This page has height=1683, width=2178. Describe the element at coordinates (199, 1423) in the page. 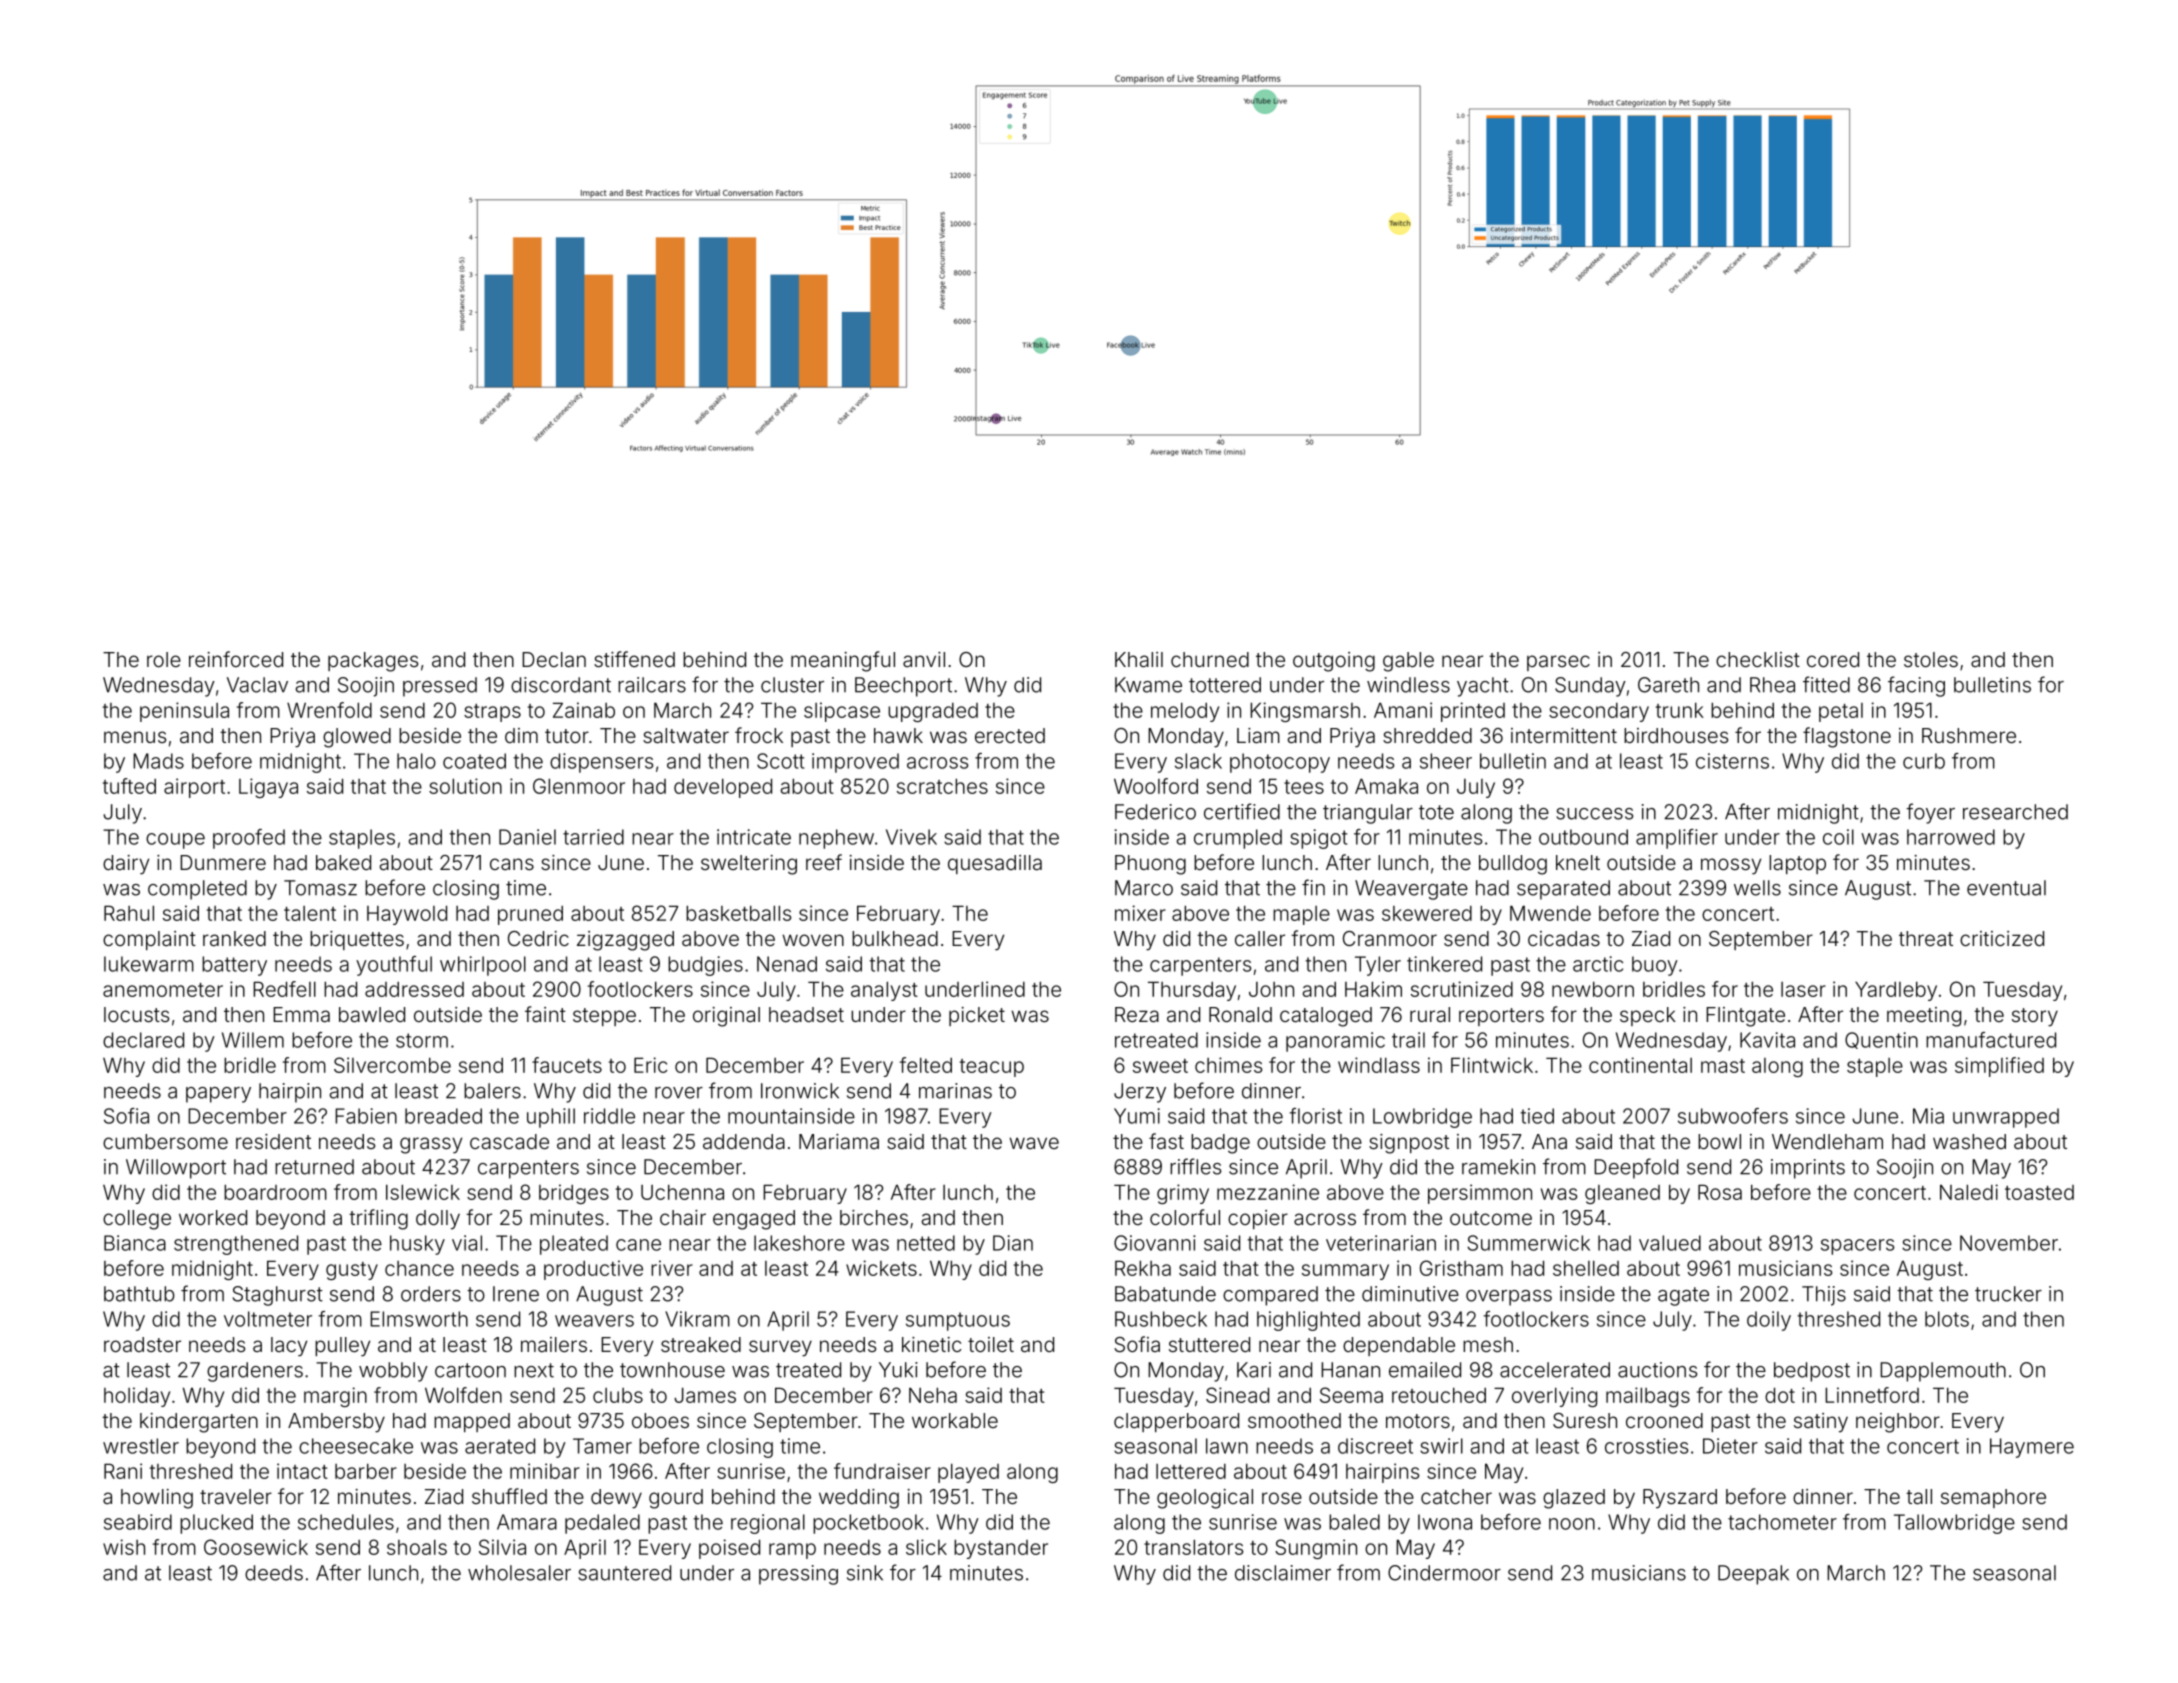

I see `kindergarten` at that location.
